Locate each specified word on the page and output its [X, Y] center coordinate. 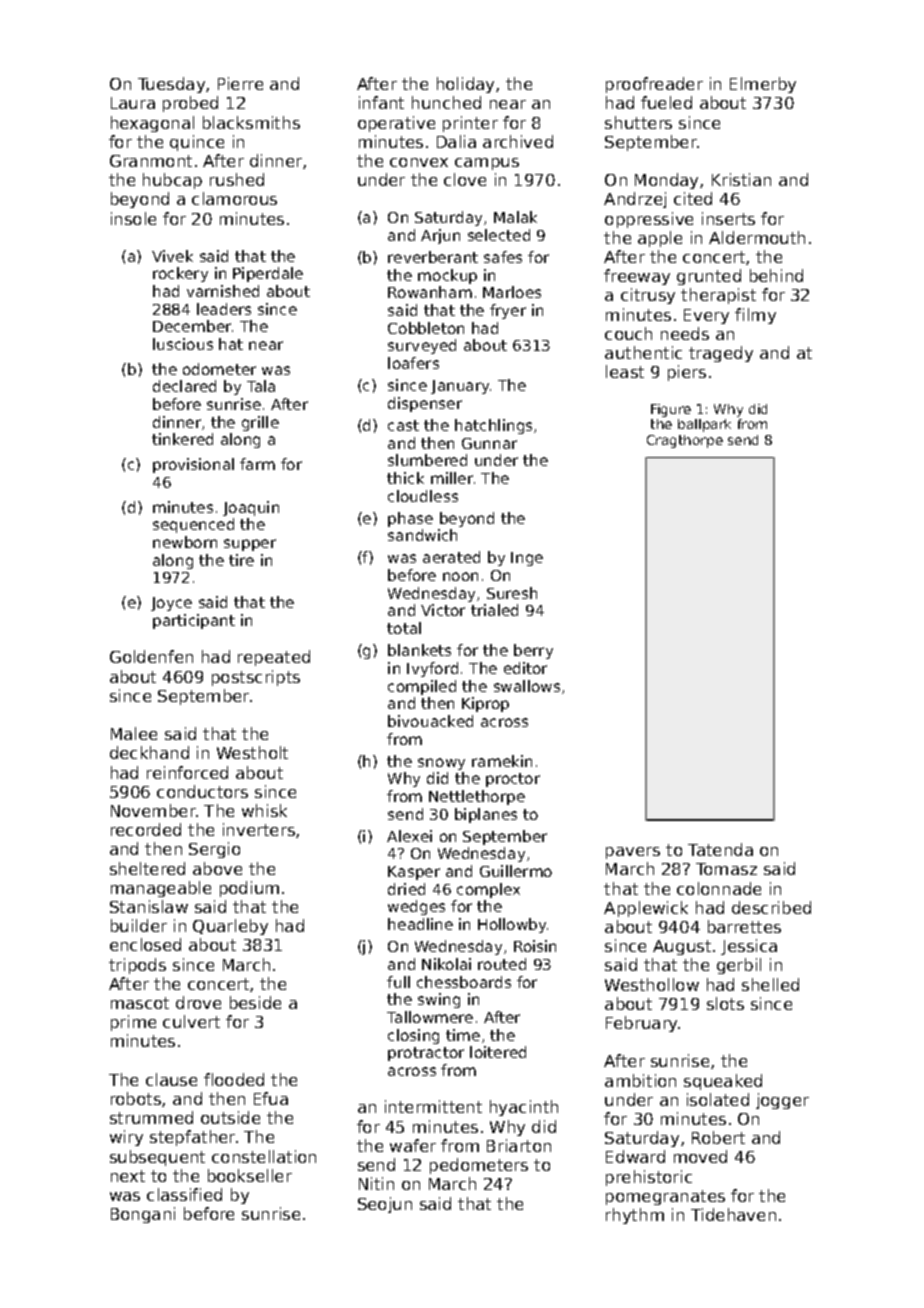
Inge [527, 559]
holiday [465, 85]
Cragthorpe [685, 441]
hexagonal [152, 124]
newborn [185, 542]
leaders [224, 309]
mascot [140, 1003]
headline [420, 924]
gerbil [739, 966]
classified [184, 1194]
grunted [709, 277]
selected [499, 235]
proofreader [654, 85]
